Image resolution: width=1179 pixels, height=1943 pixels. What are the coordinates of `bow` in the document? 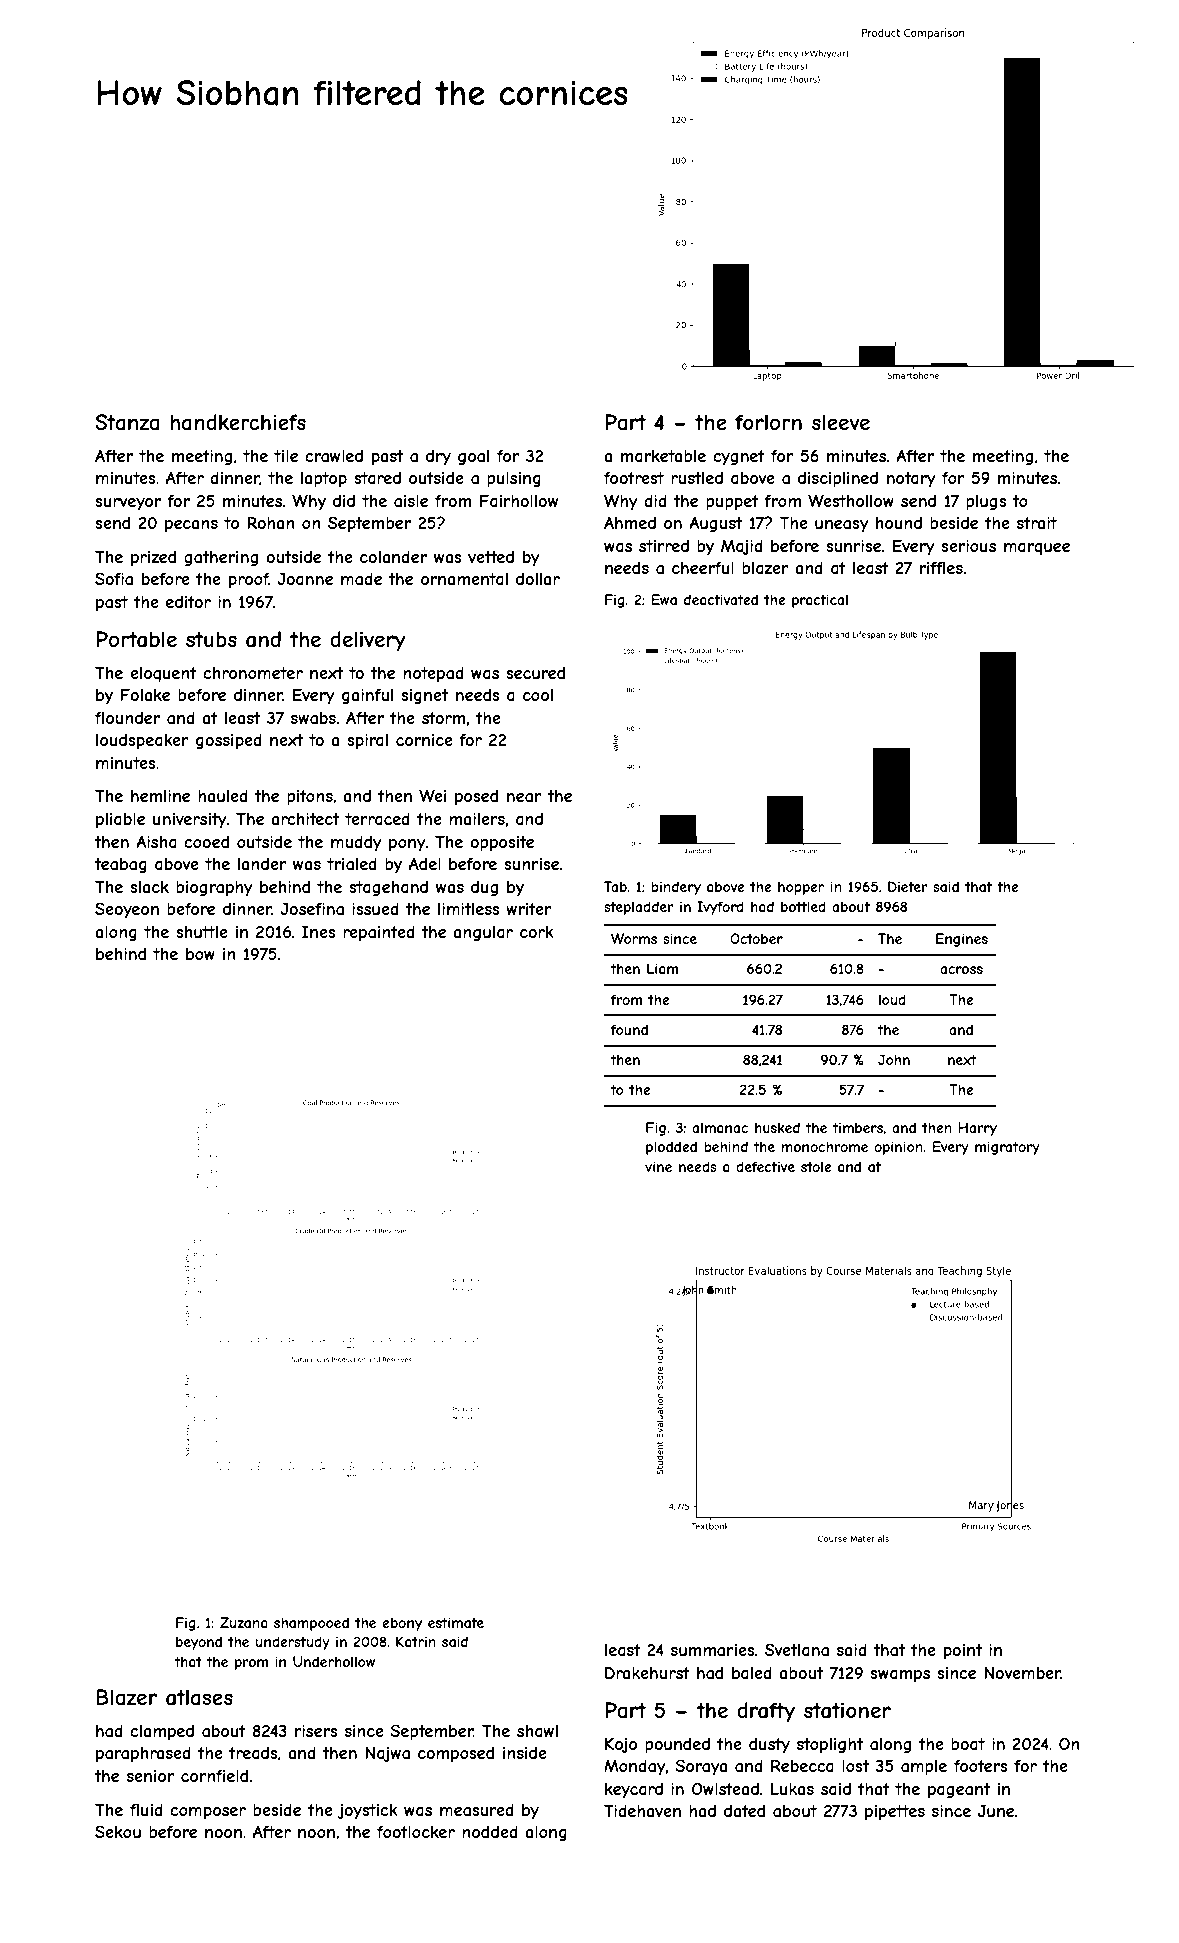 It's located at (200, 954).
